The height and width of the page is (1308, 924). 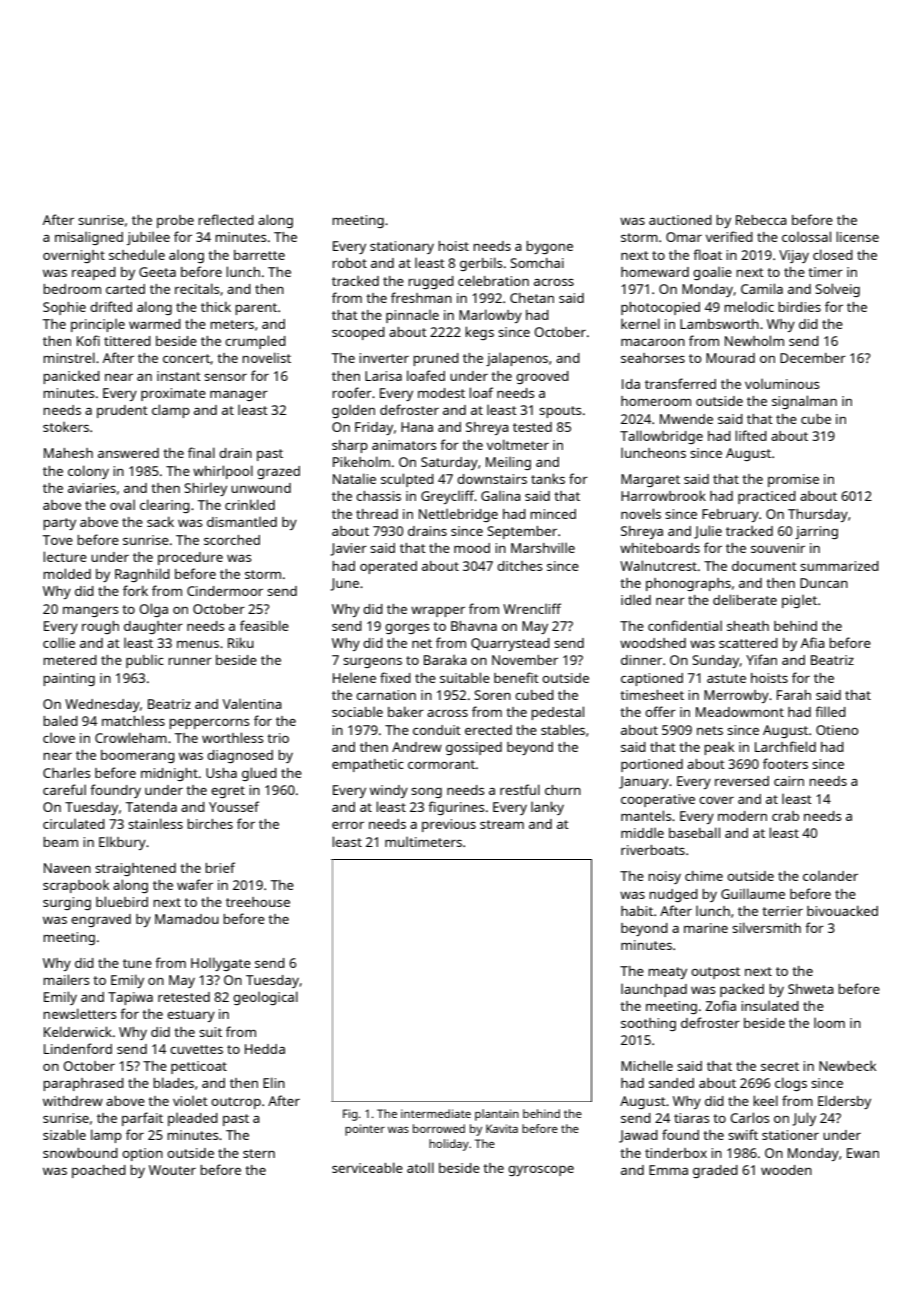 What do you see at coordinates (742, 781) in the page?
I see `reversed` at bounding box center [742, 781].
